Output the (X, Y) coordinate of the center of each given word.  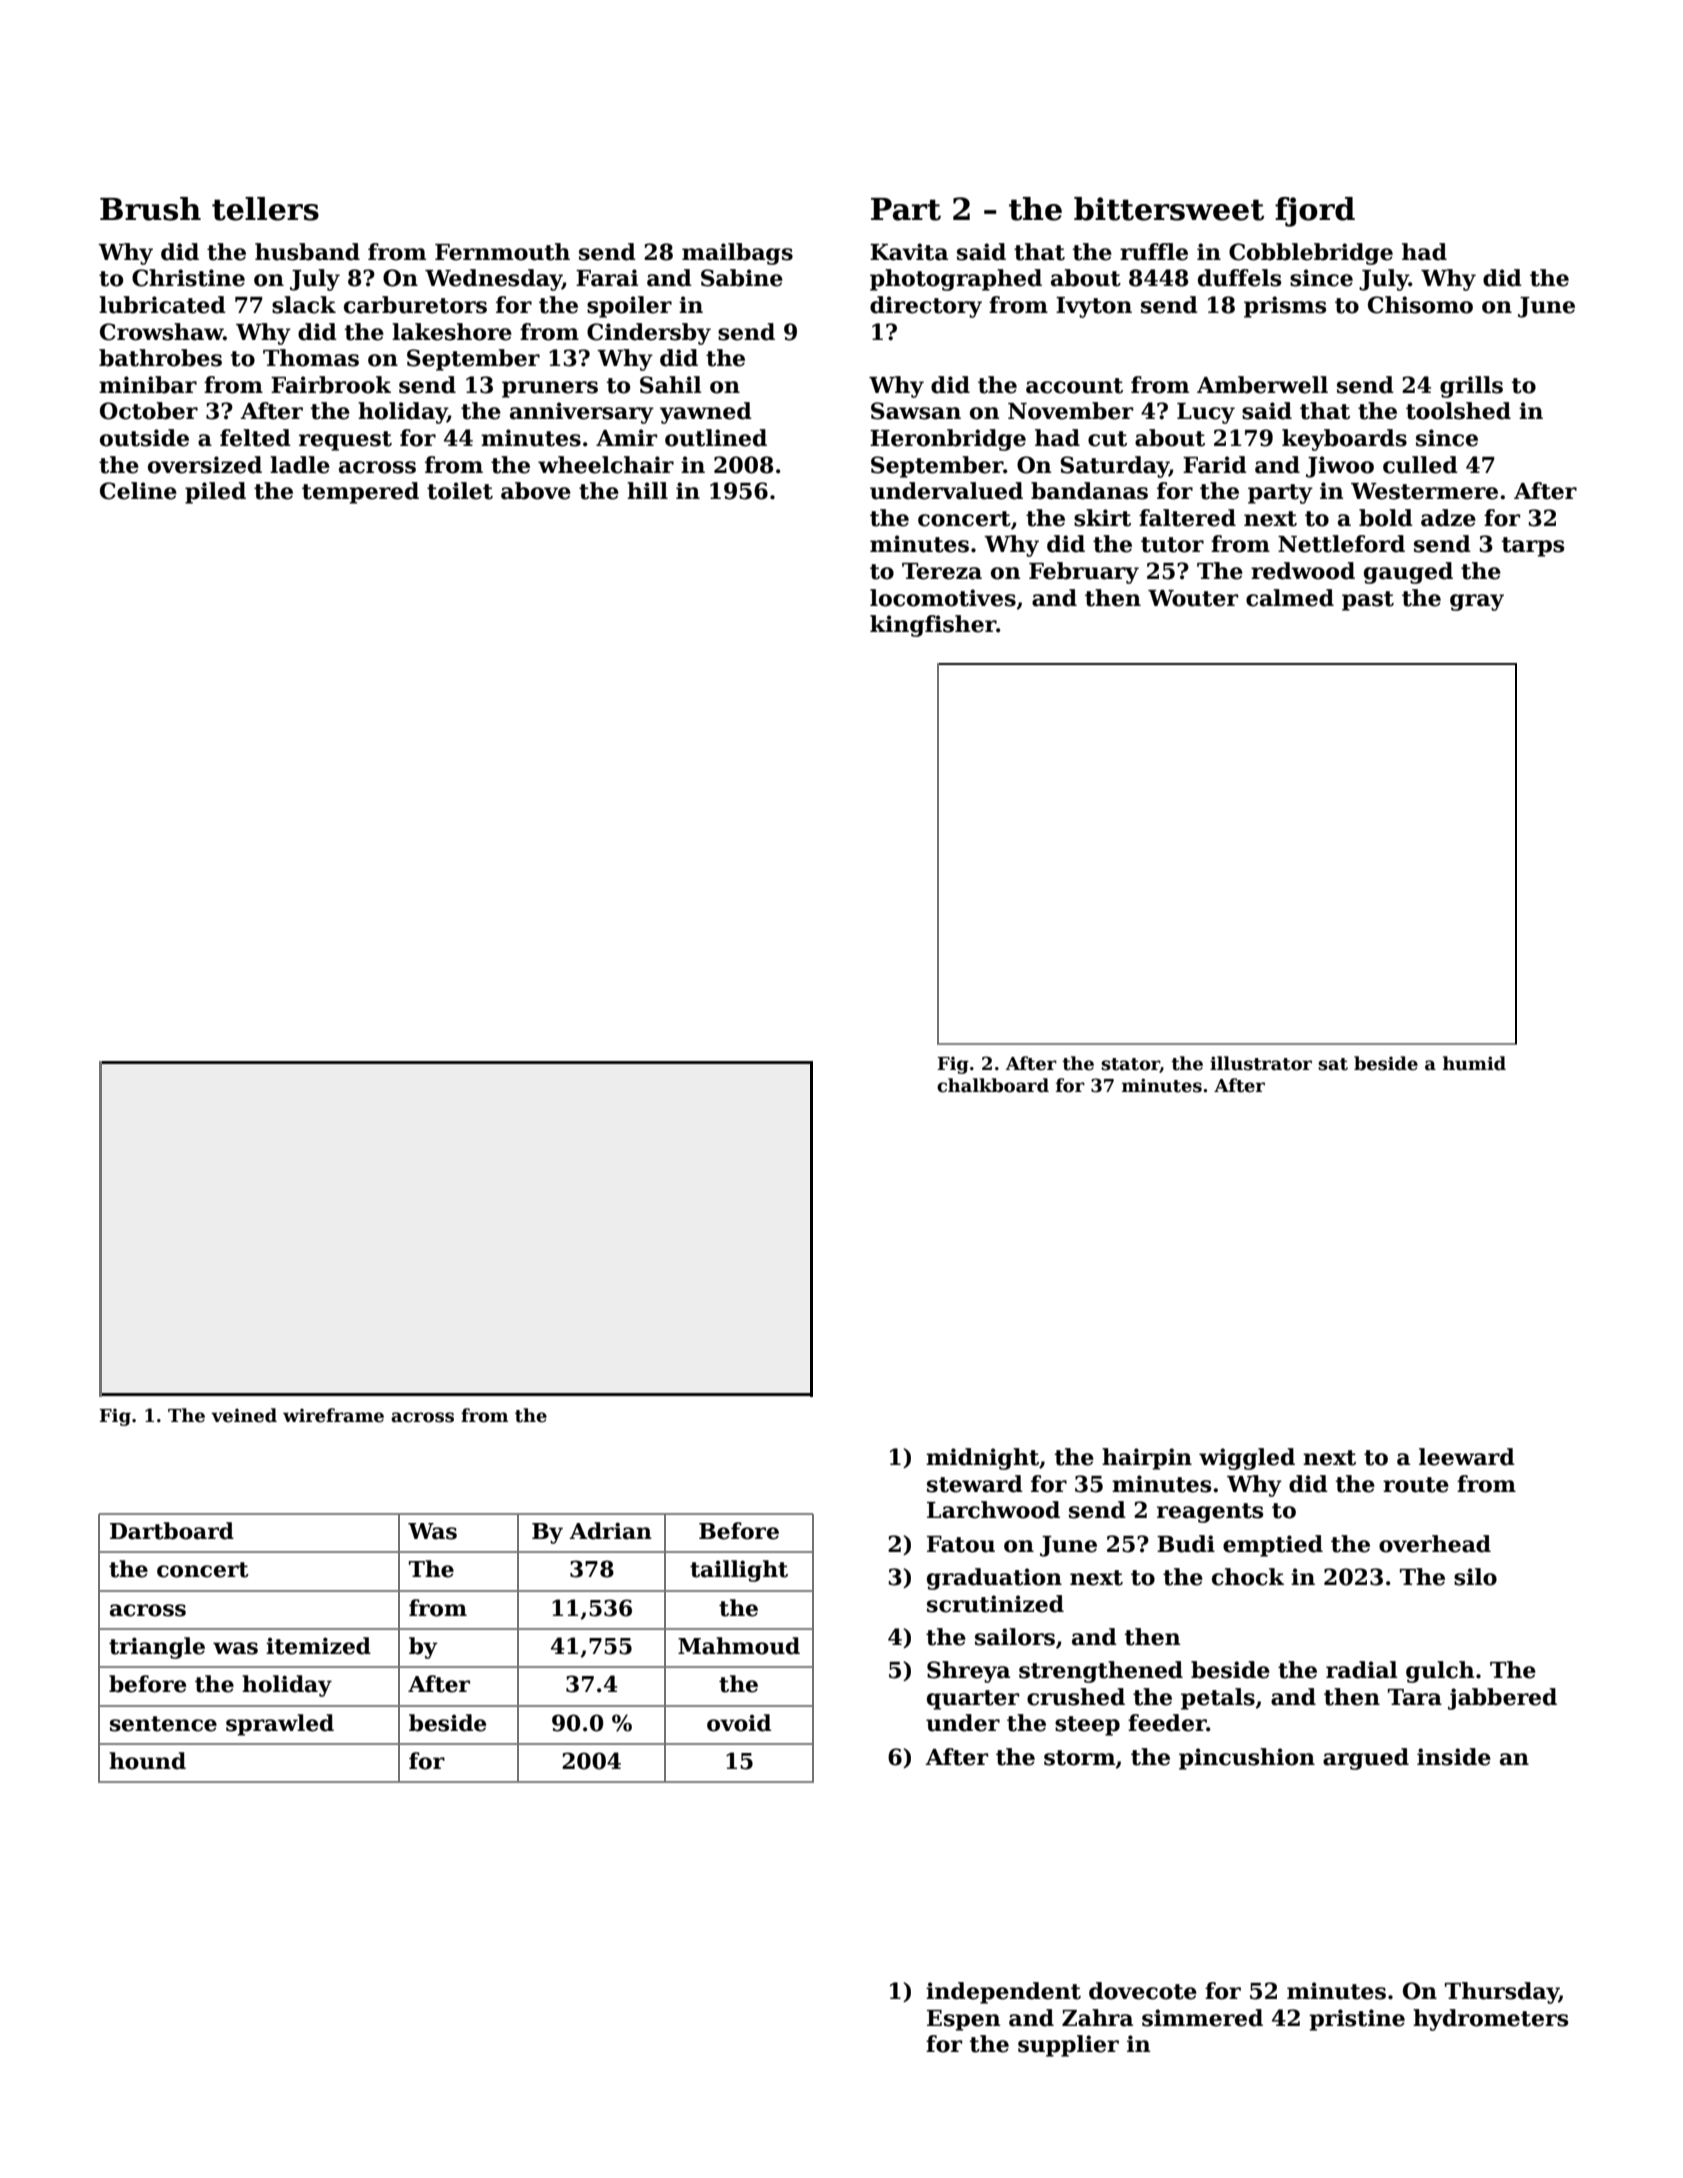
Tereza (942, 571)
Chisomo (1420, 305)
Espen (964, 2020)
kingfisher (933, 626)
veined (244, 1415)
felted (255, 438)
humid (1474, 1063)
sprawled (280, 1725)
